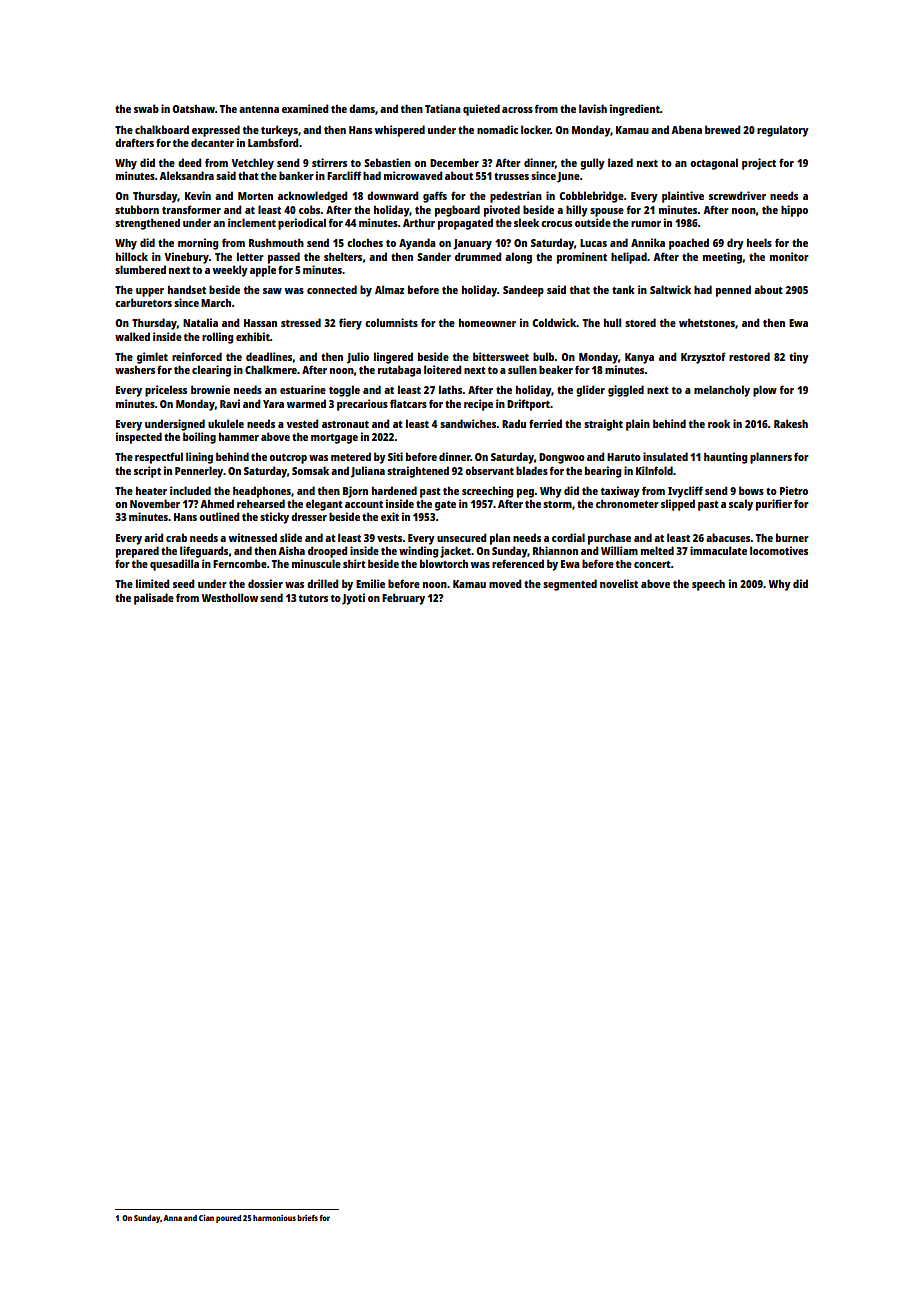  I want to click on briefs, so click(307, 1218).
